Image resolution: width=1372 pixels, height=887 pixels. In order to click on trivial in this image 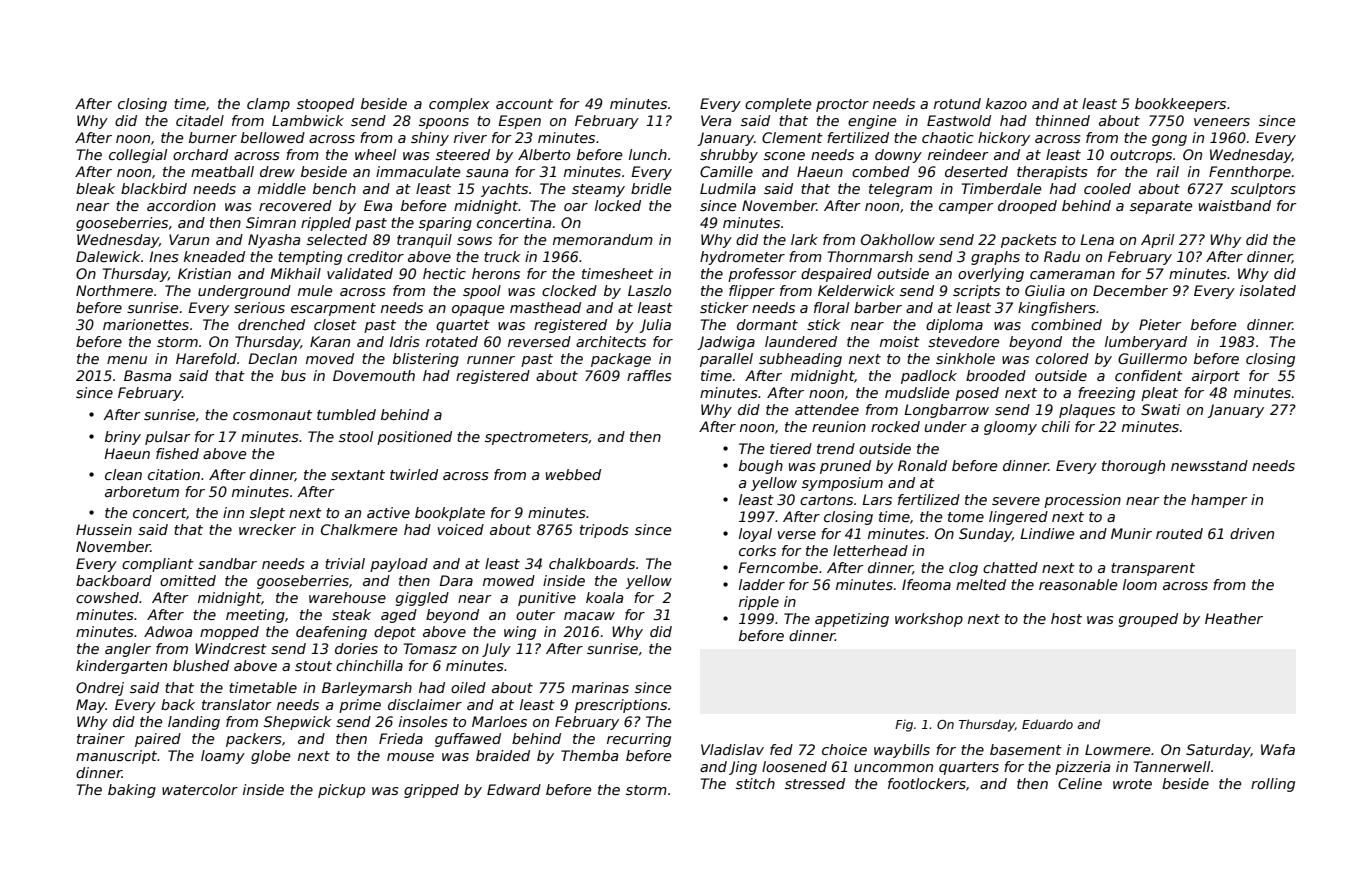, I will do `click(345, 563)`.
